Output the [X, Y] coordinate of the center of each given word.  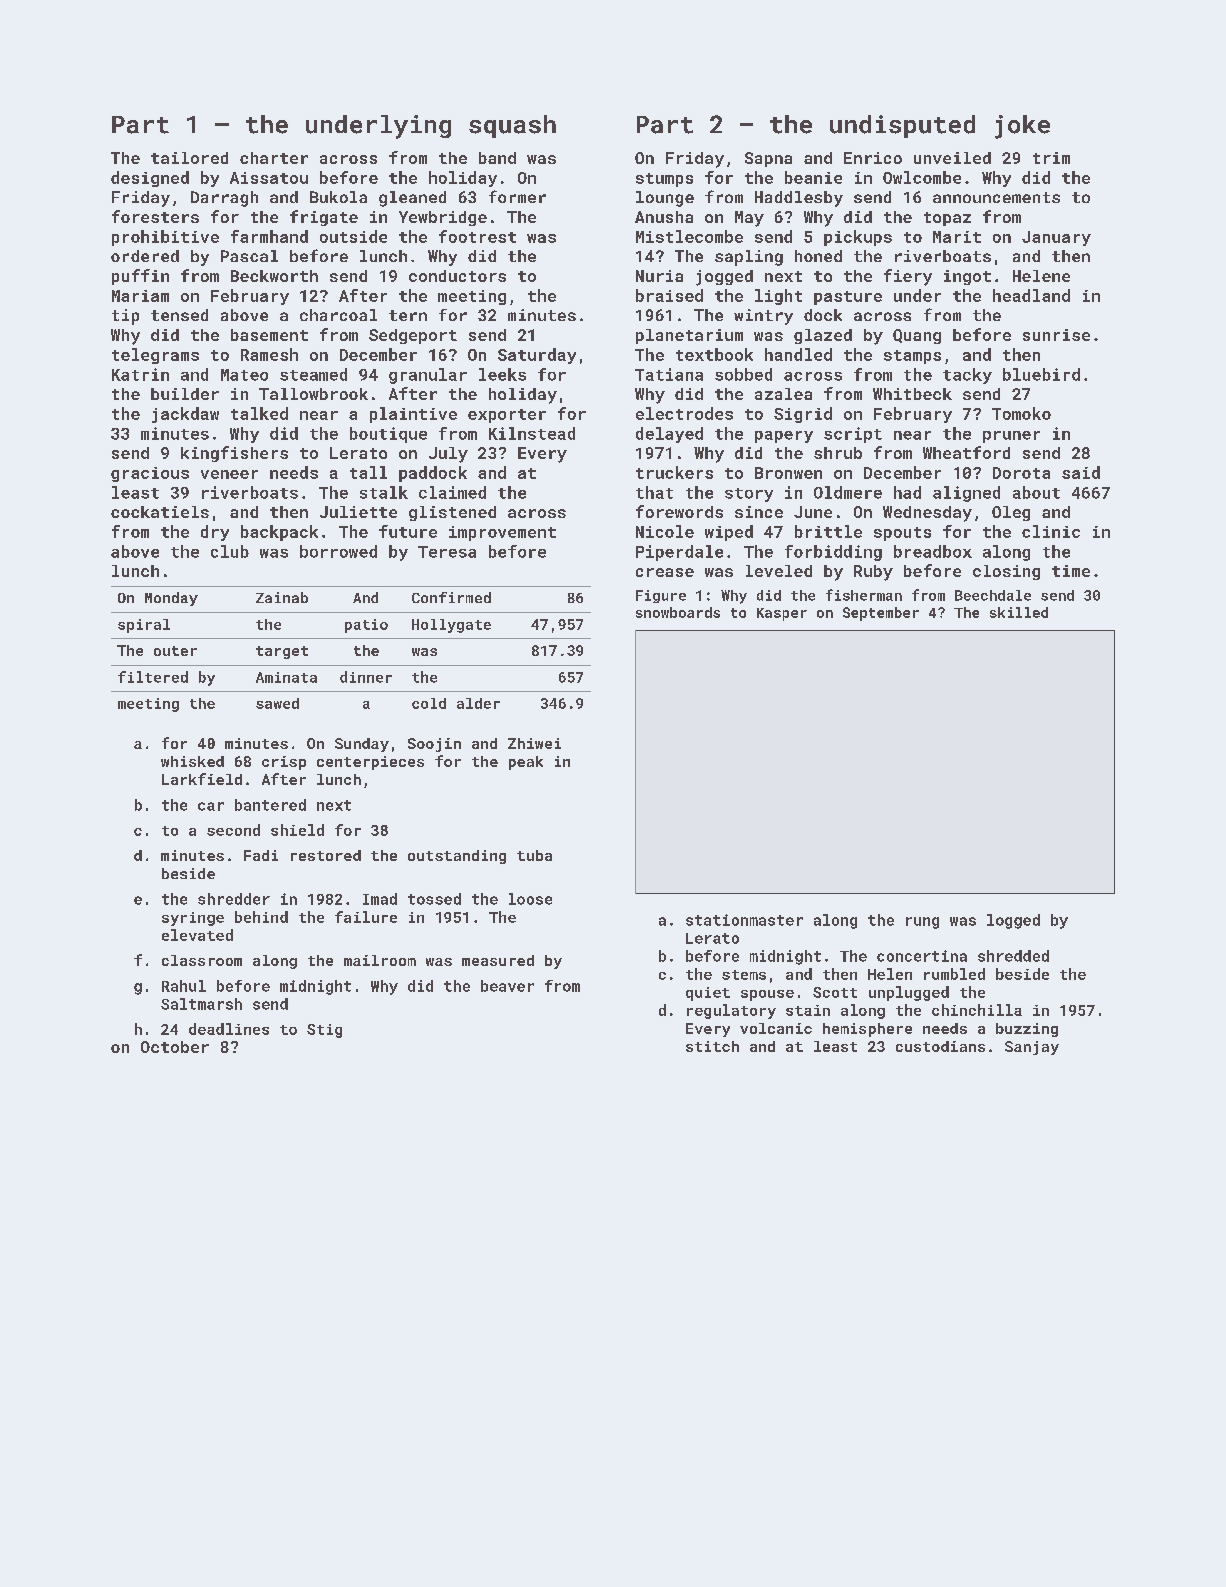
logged [1013, 921]
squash [512, 126]
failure [366, 917]
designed [150, 179]
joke [1022, 127]
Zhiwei [534, 743]
